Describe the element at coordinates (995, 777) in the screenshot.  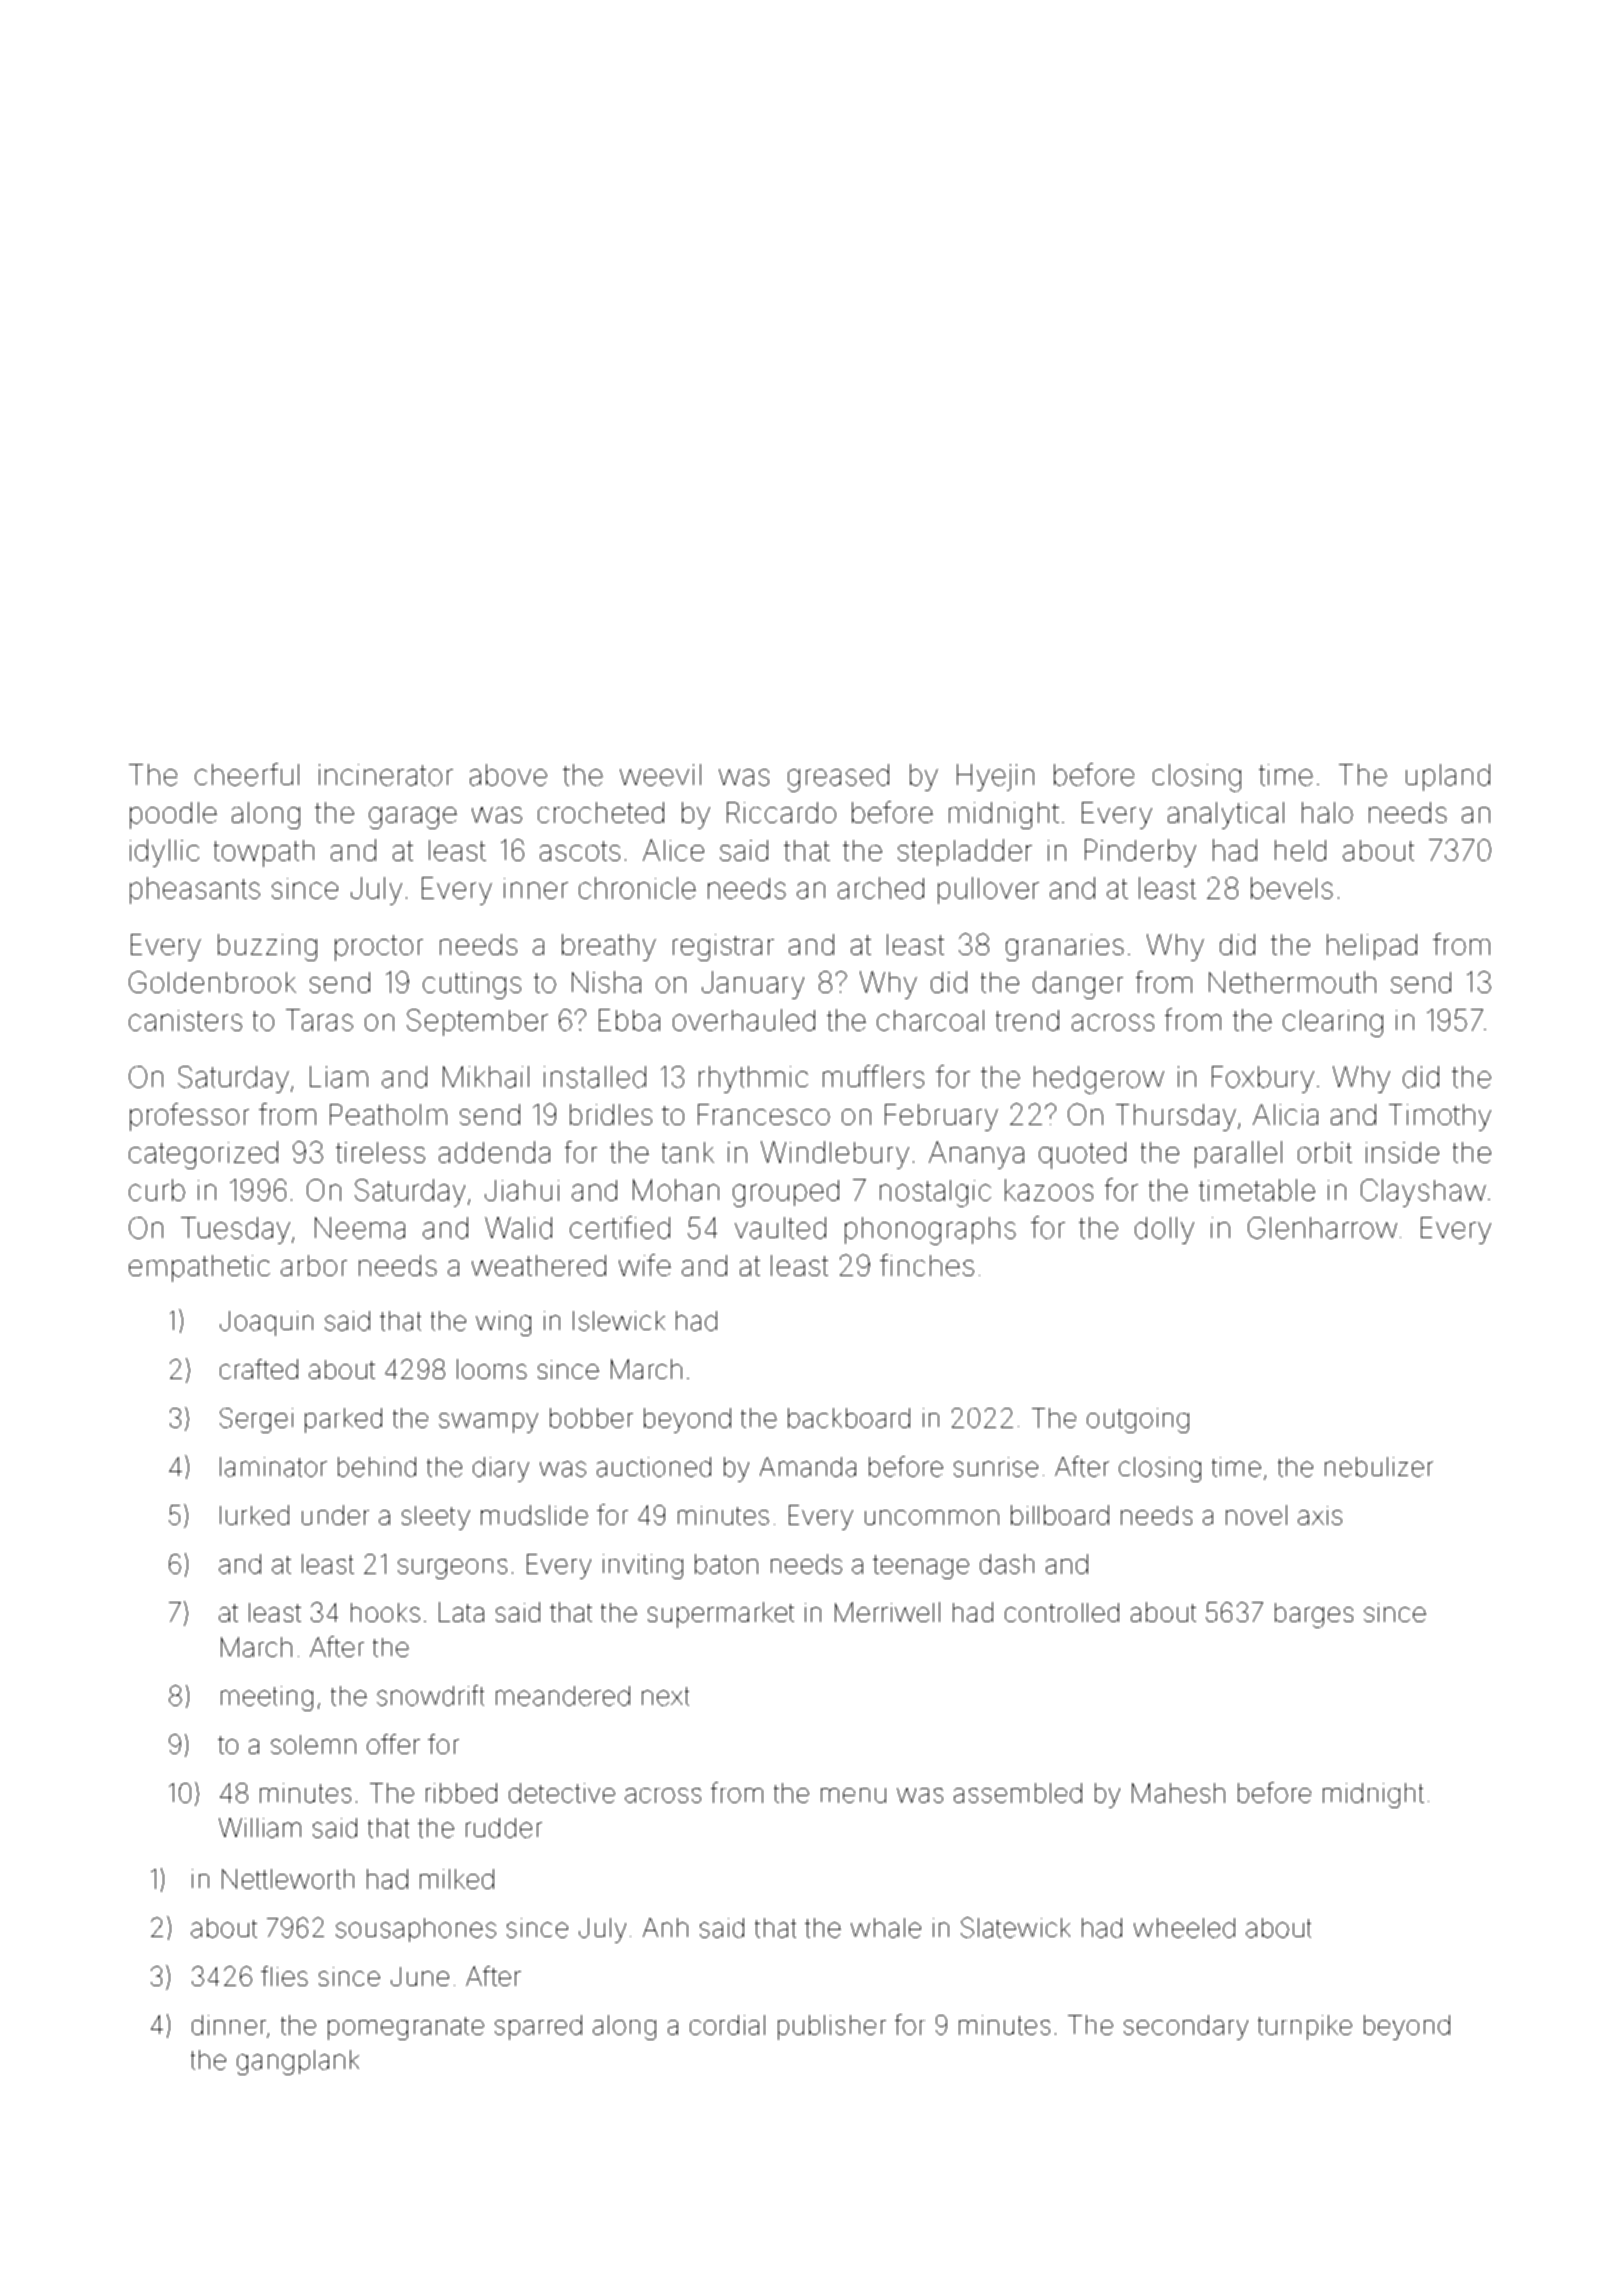
I see `Hyejin` at that location.
